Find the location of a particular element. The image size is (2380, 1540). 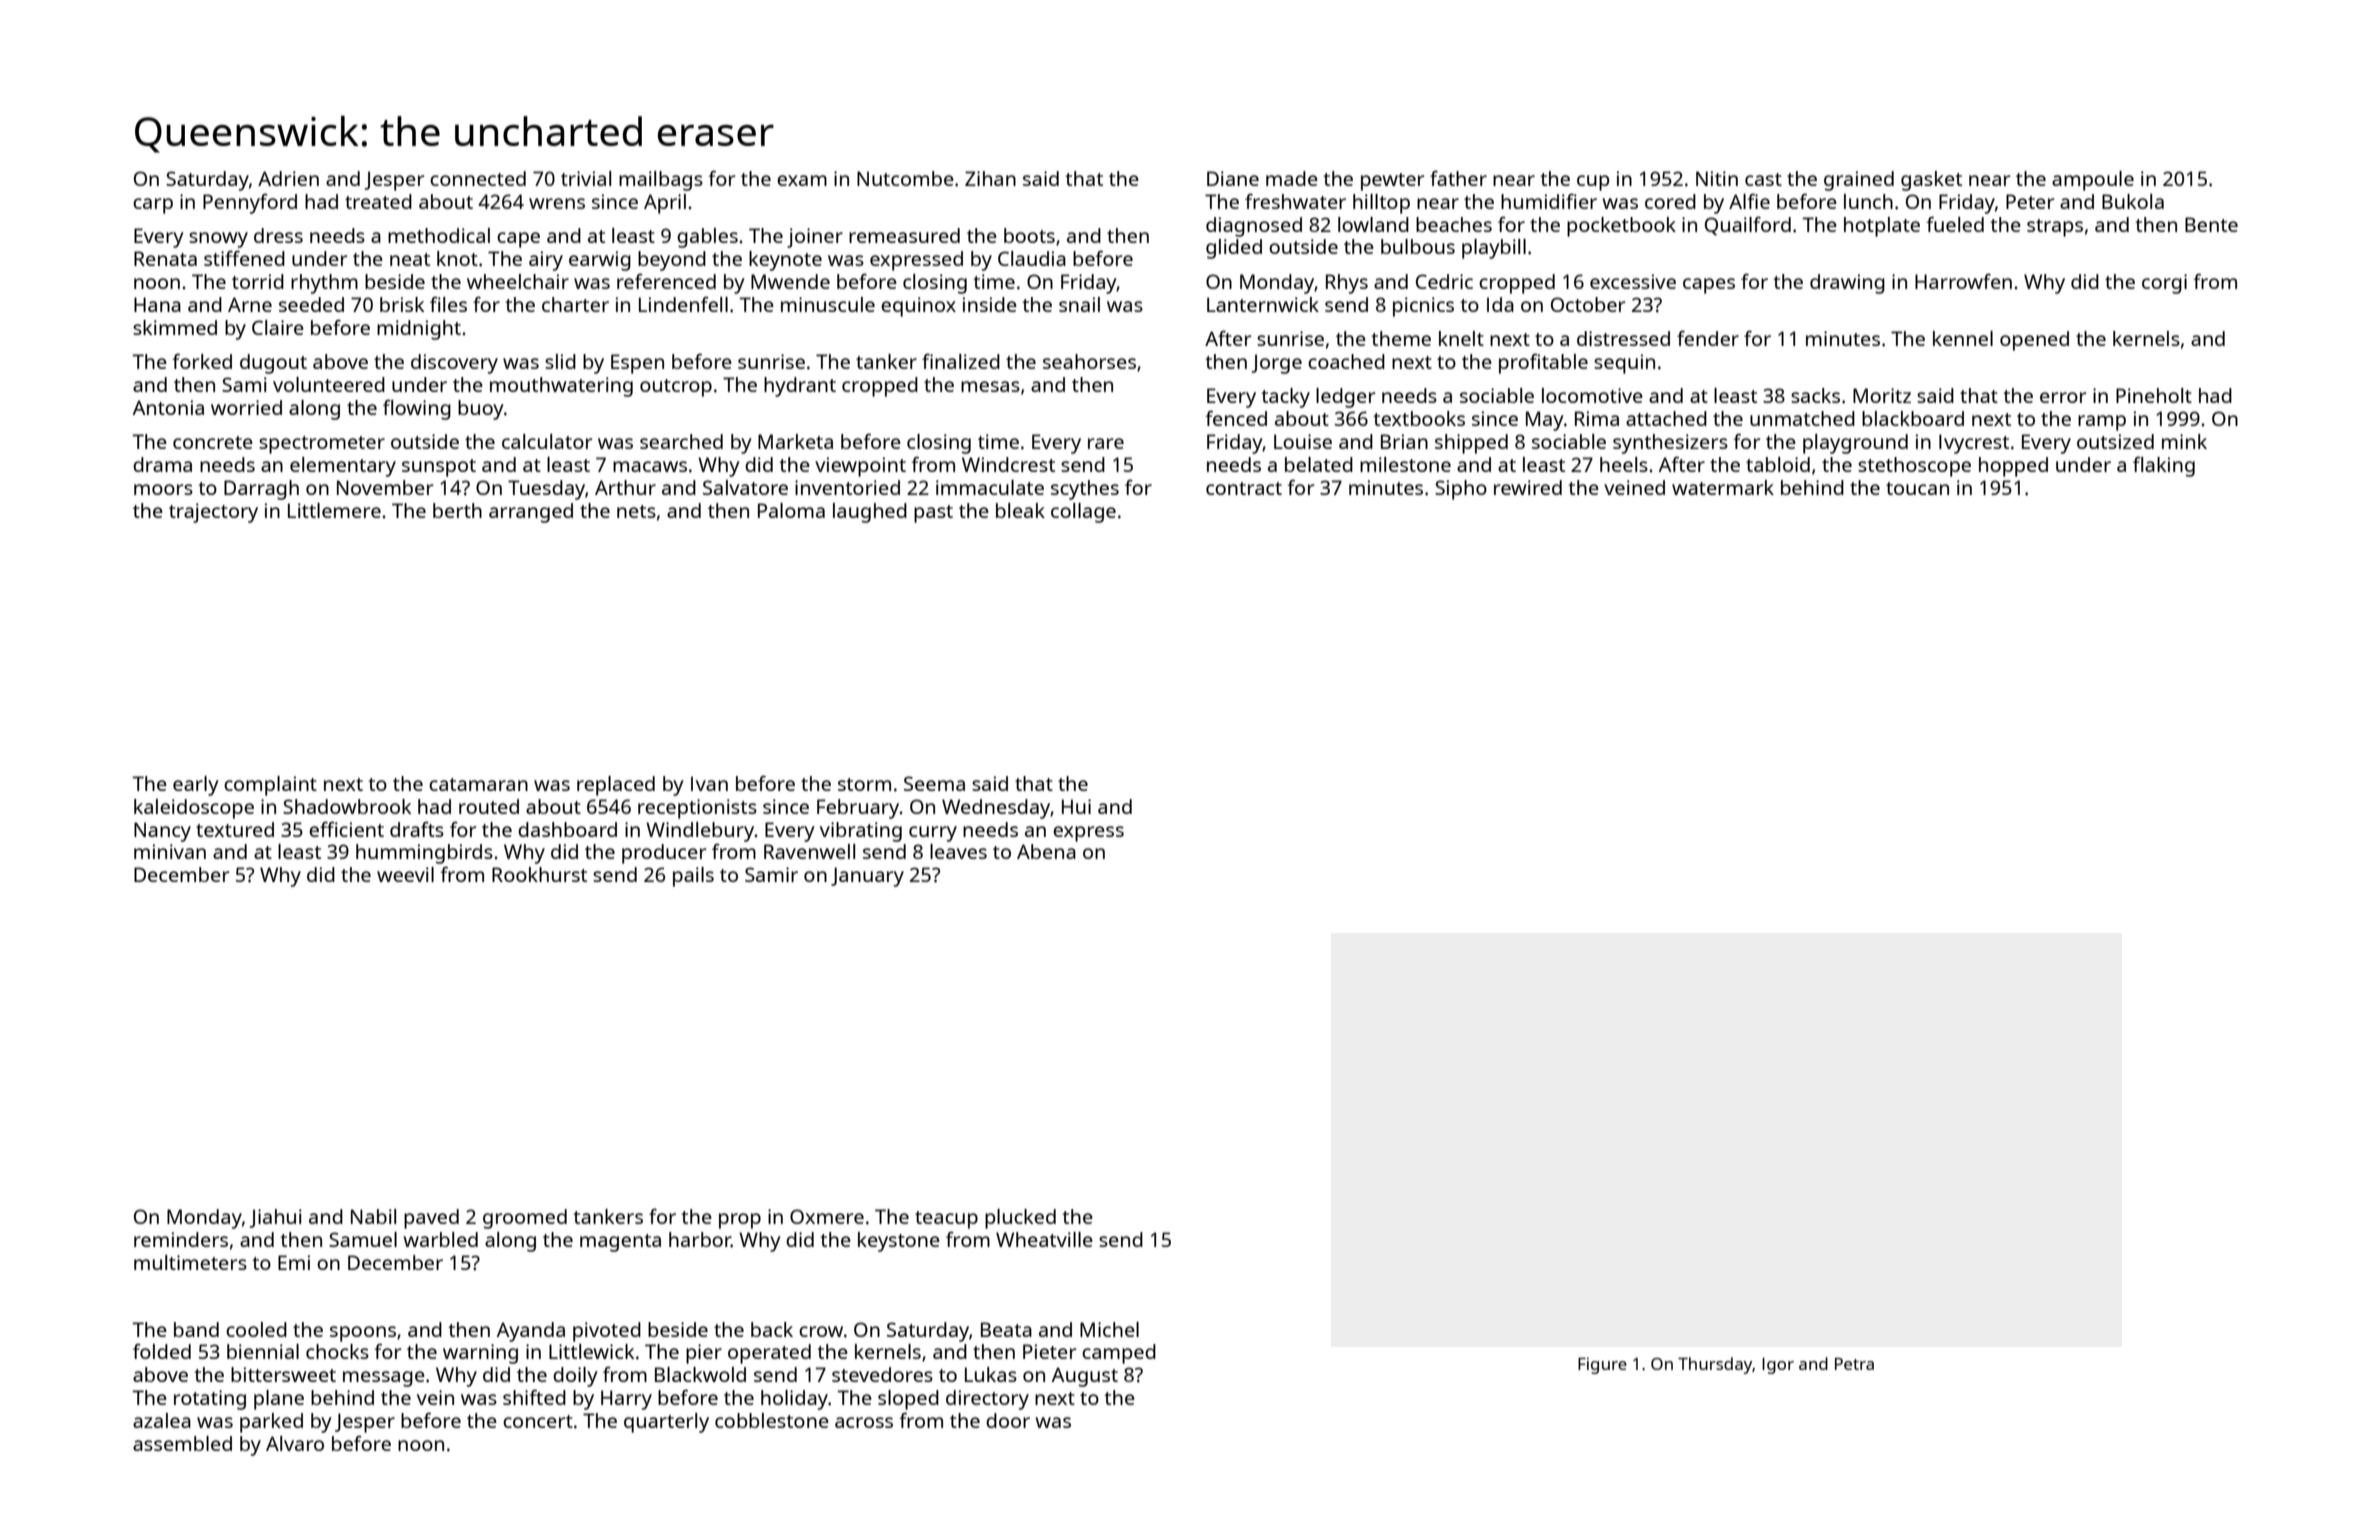

Thursday is located at coordinates (1715, 1365).
